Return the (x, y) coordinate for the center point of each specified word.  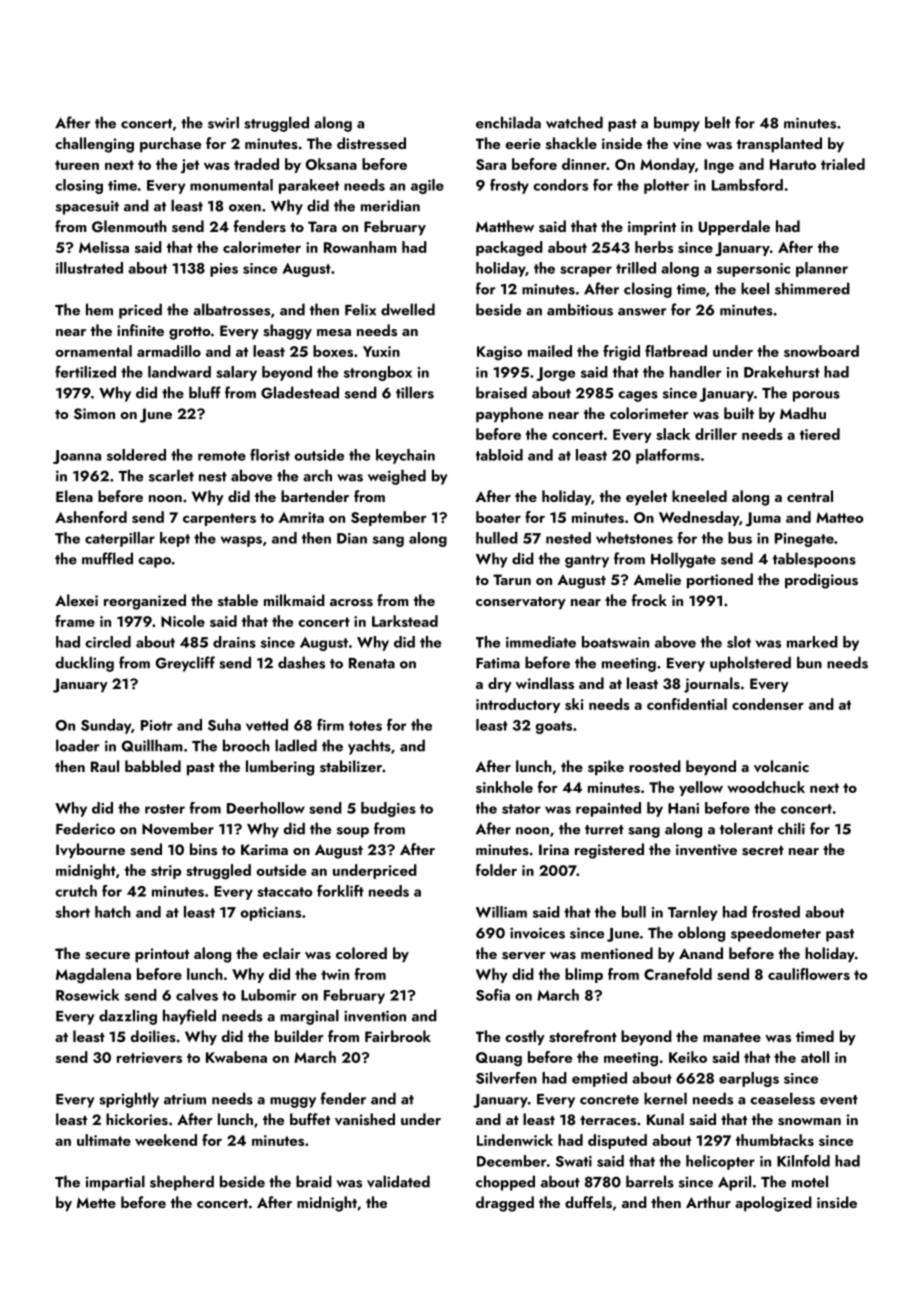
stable (238, 600)
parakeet (309, 186)
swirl (223, 122)
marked (812, 642)
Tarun (512, 579)
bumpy (677, 124)
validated (398, 1181)
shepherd (182, 1183)
